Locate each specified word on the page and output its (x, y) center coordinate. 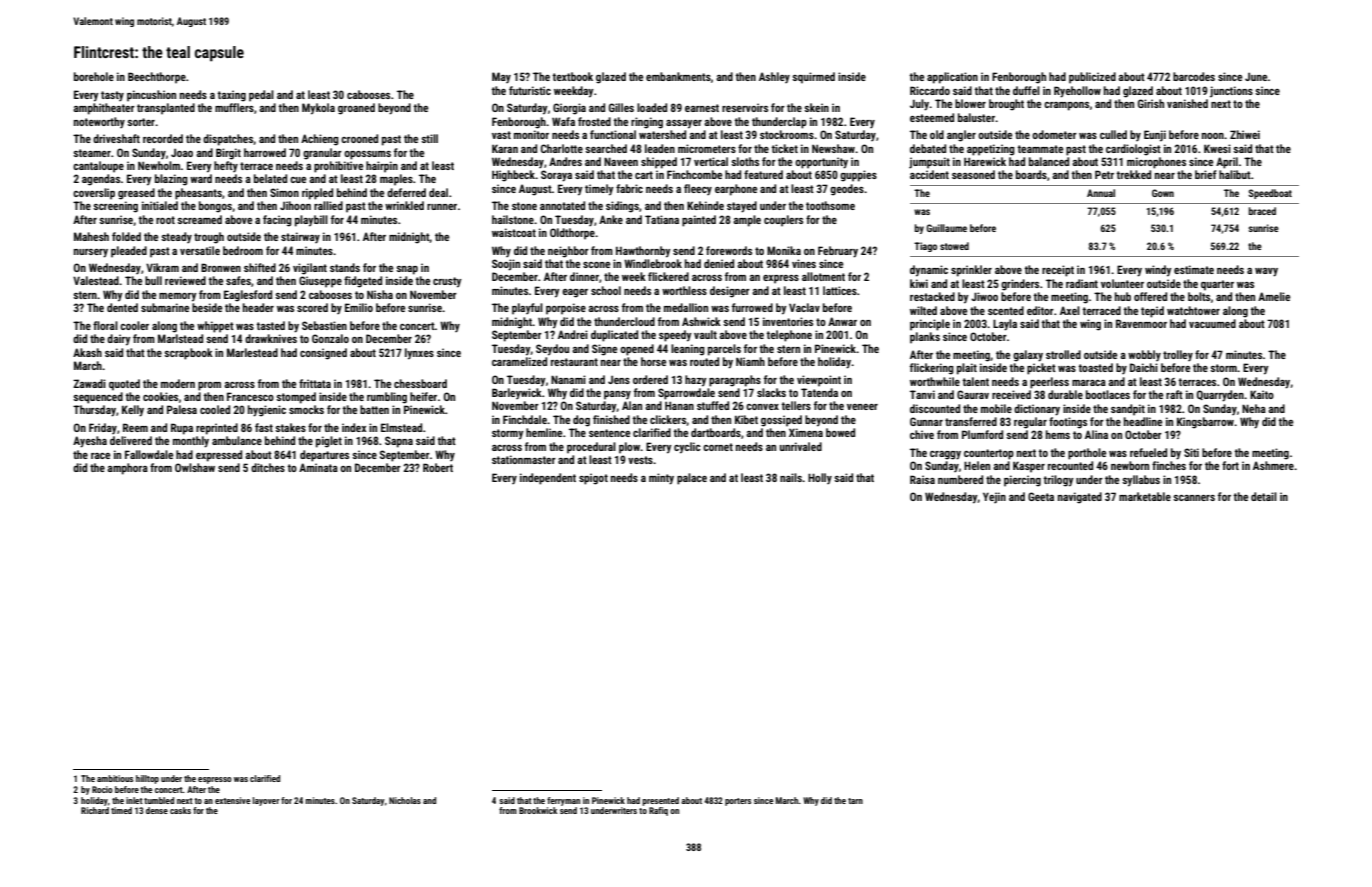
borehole (94, 76)
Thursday (94, 411)
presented (660, 801)
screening (115, 207)
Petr (1104, 174)
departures (324, 456)
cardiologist (1133, 150)
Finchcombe (694, 174)
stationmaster (524, 459)
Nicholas (405, 800)
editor (1040, 310)
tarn (855, 801)
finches (1169, 465)
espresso (215, 780)
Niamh (750, 361)
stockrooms (787, 134)
